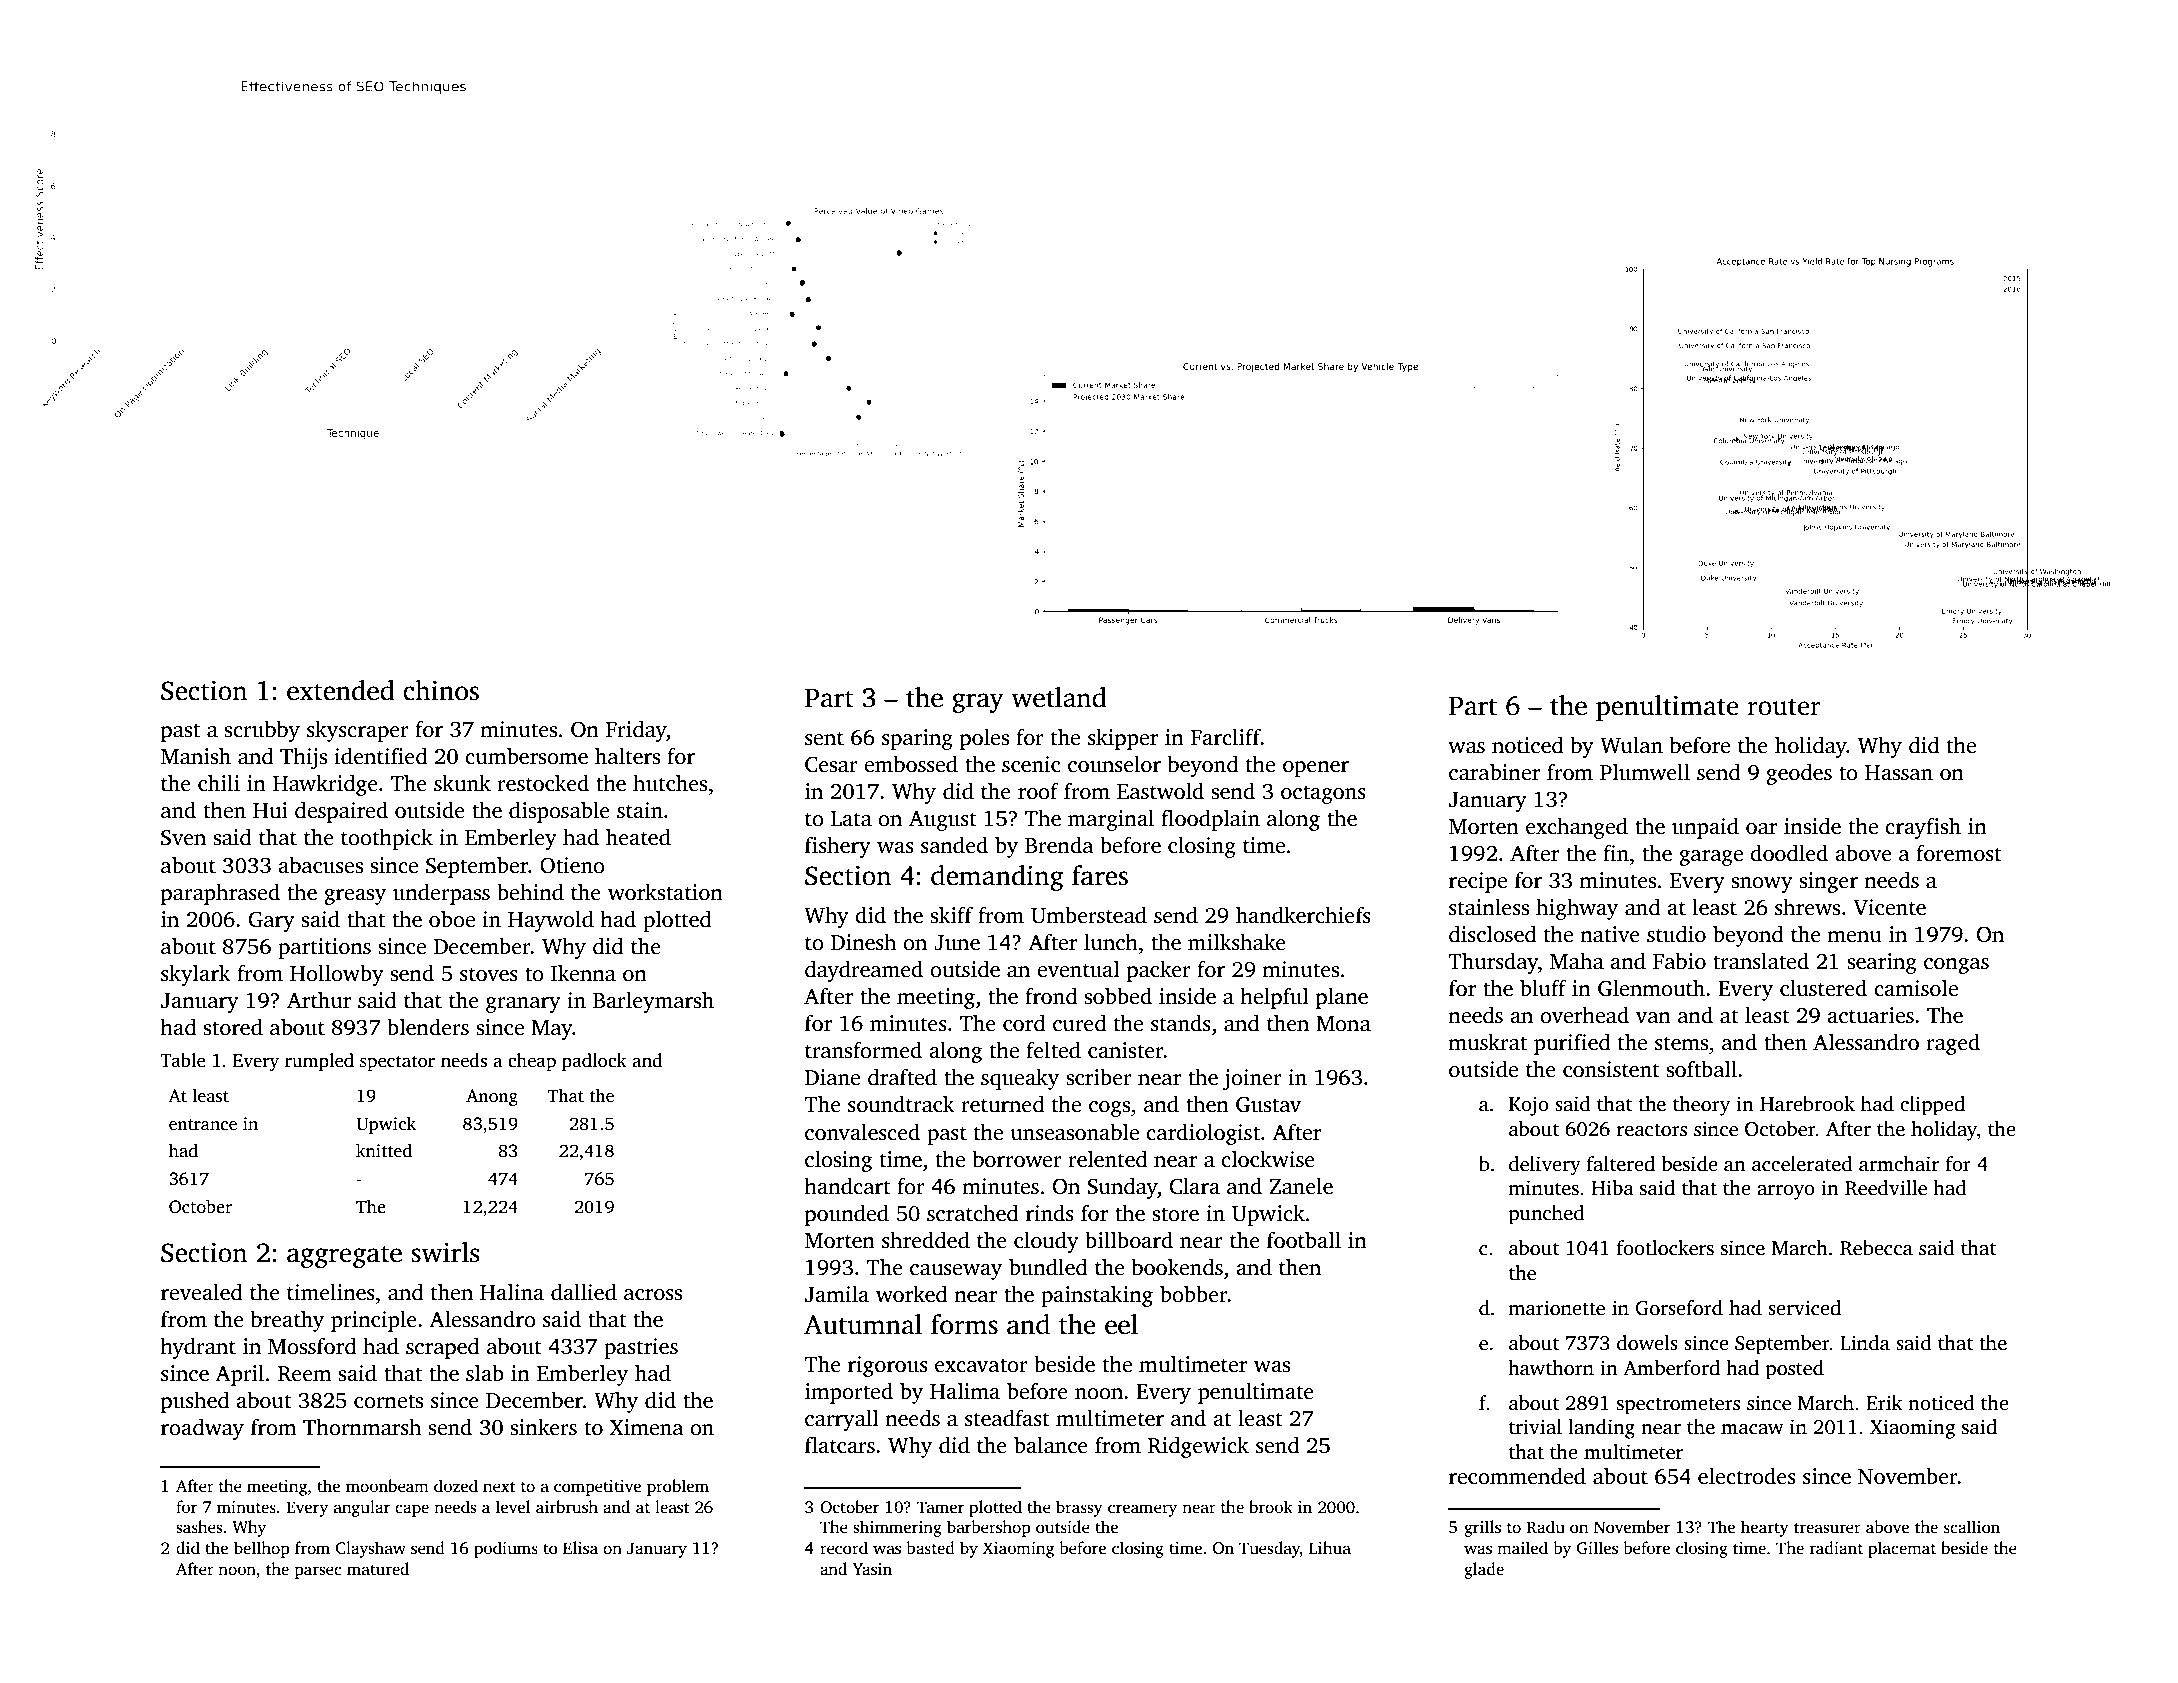 The width and height of the document is (2178, 1683). I want to click on router, so click(1784, 707).
